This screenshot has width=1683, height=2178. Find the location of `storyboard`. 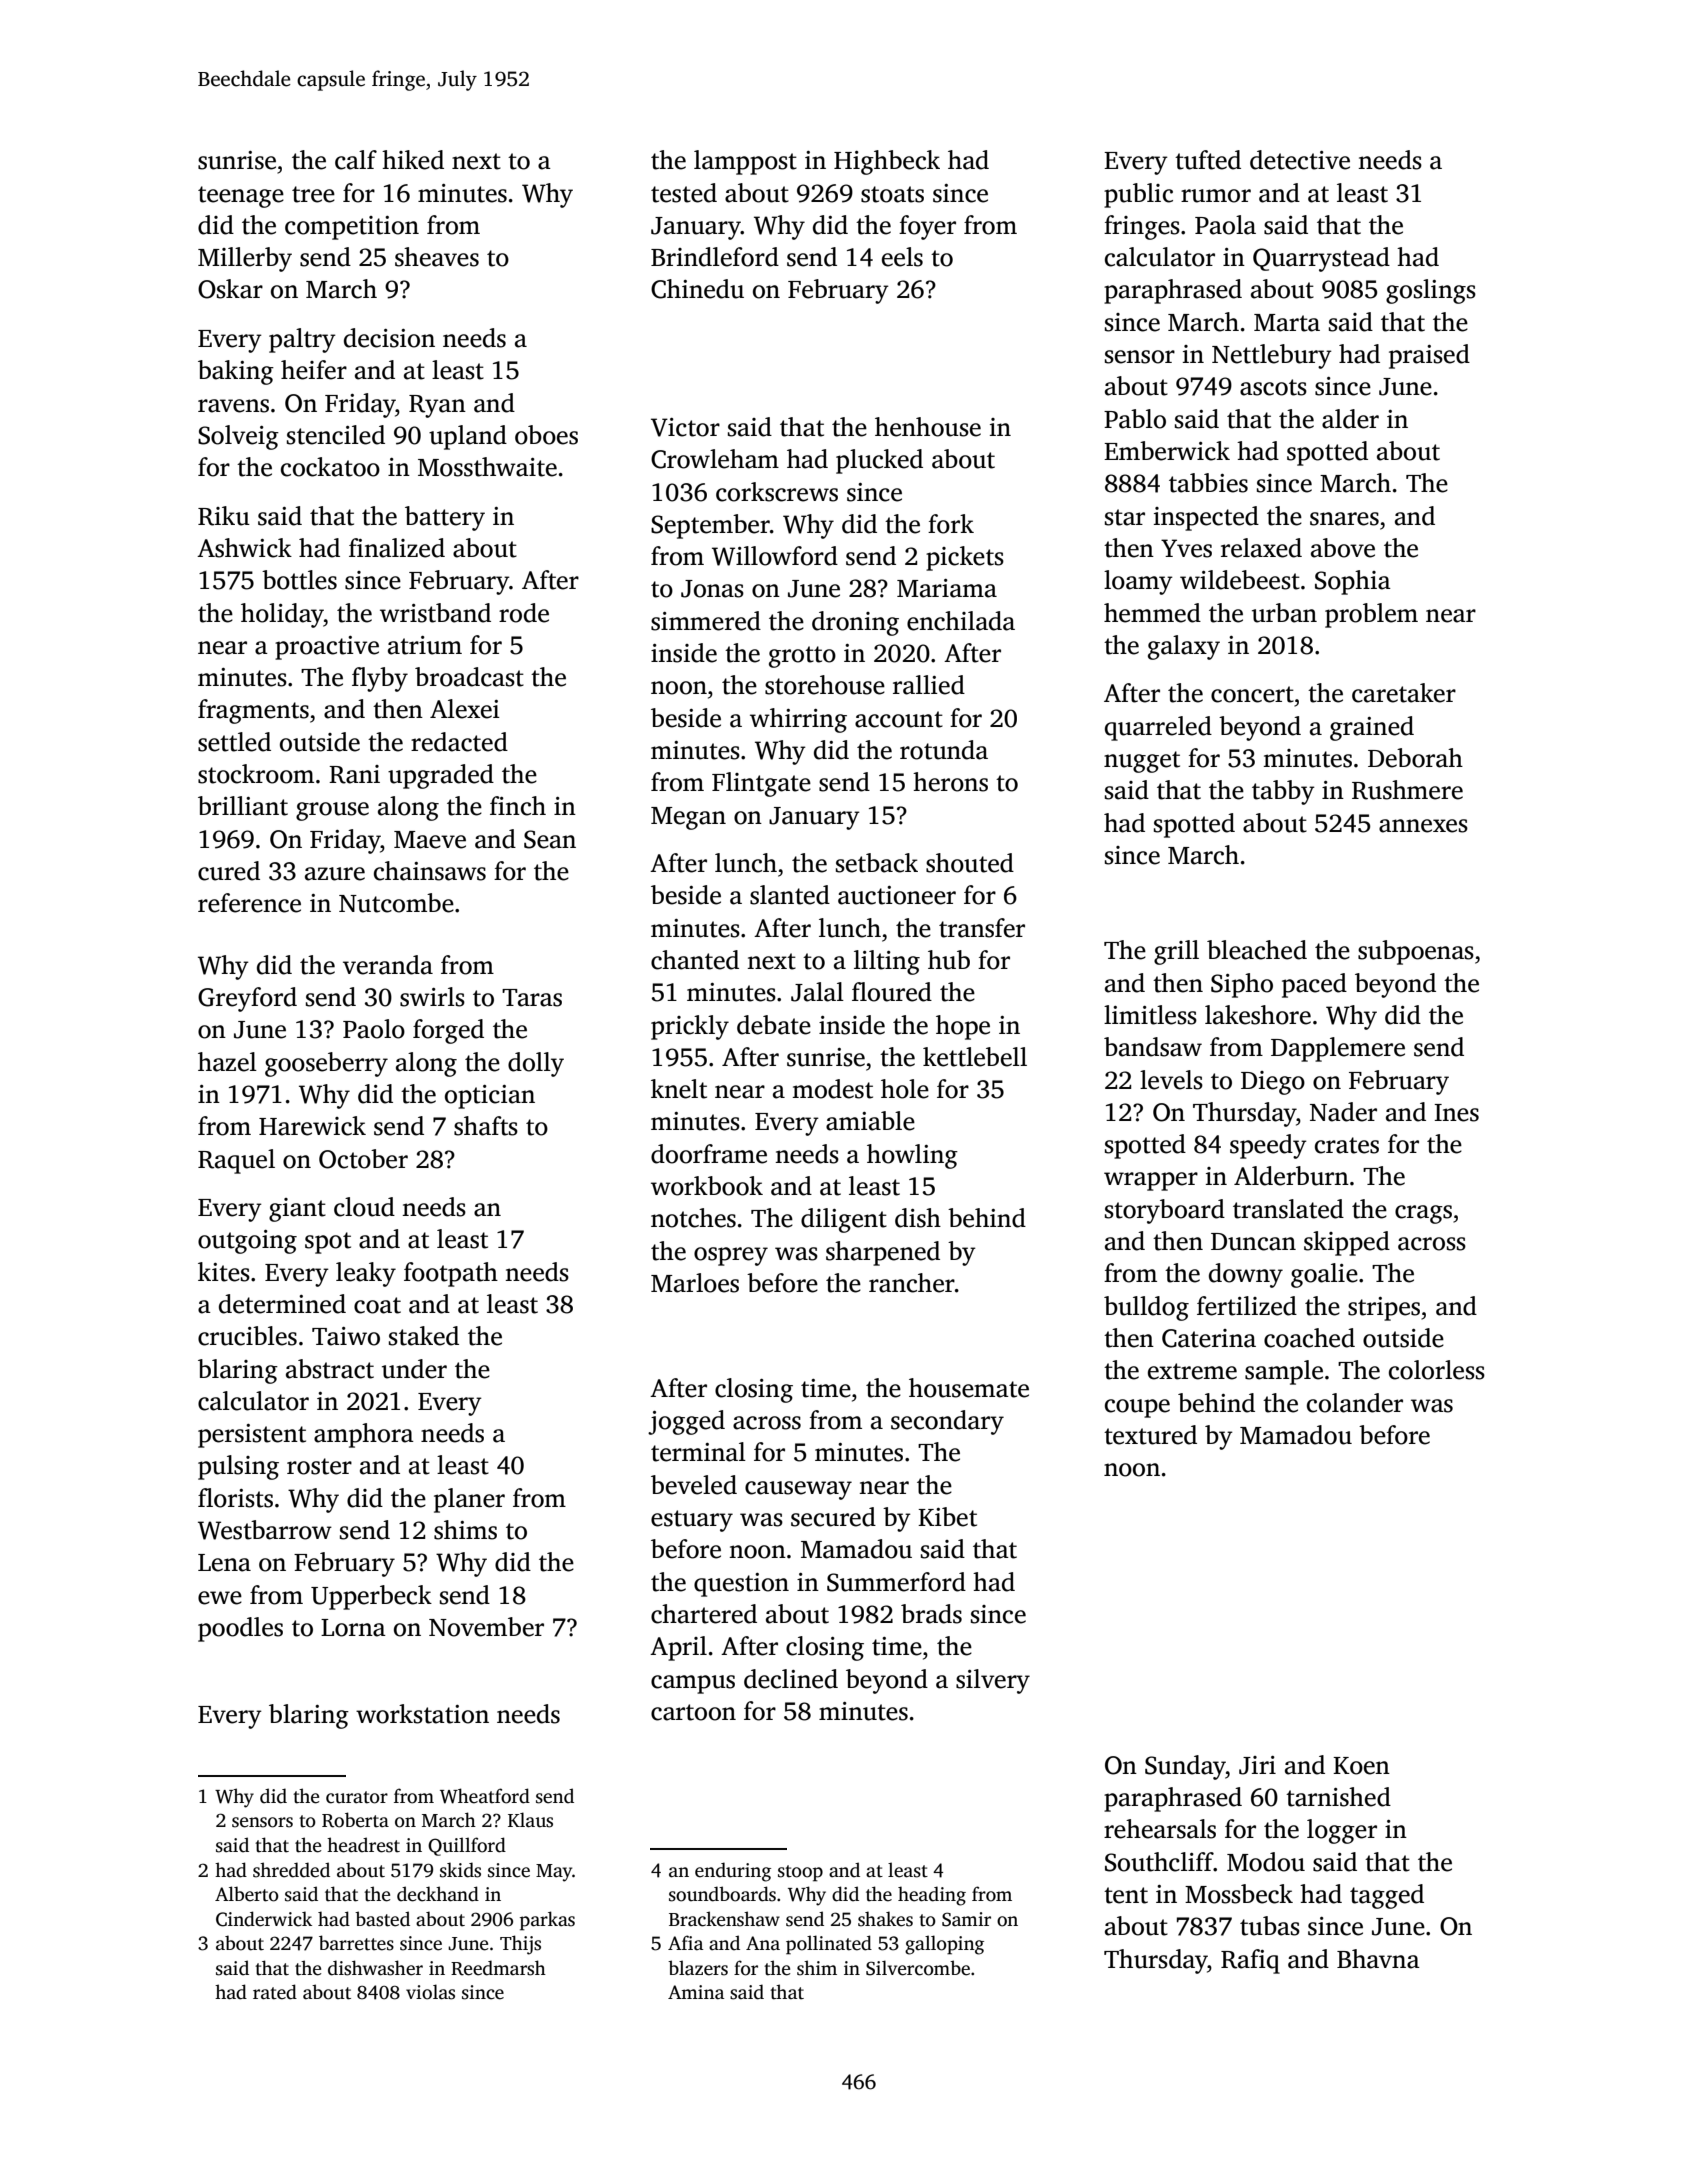

storyboard is located at coordinates (1165, 1211).
